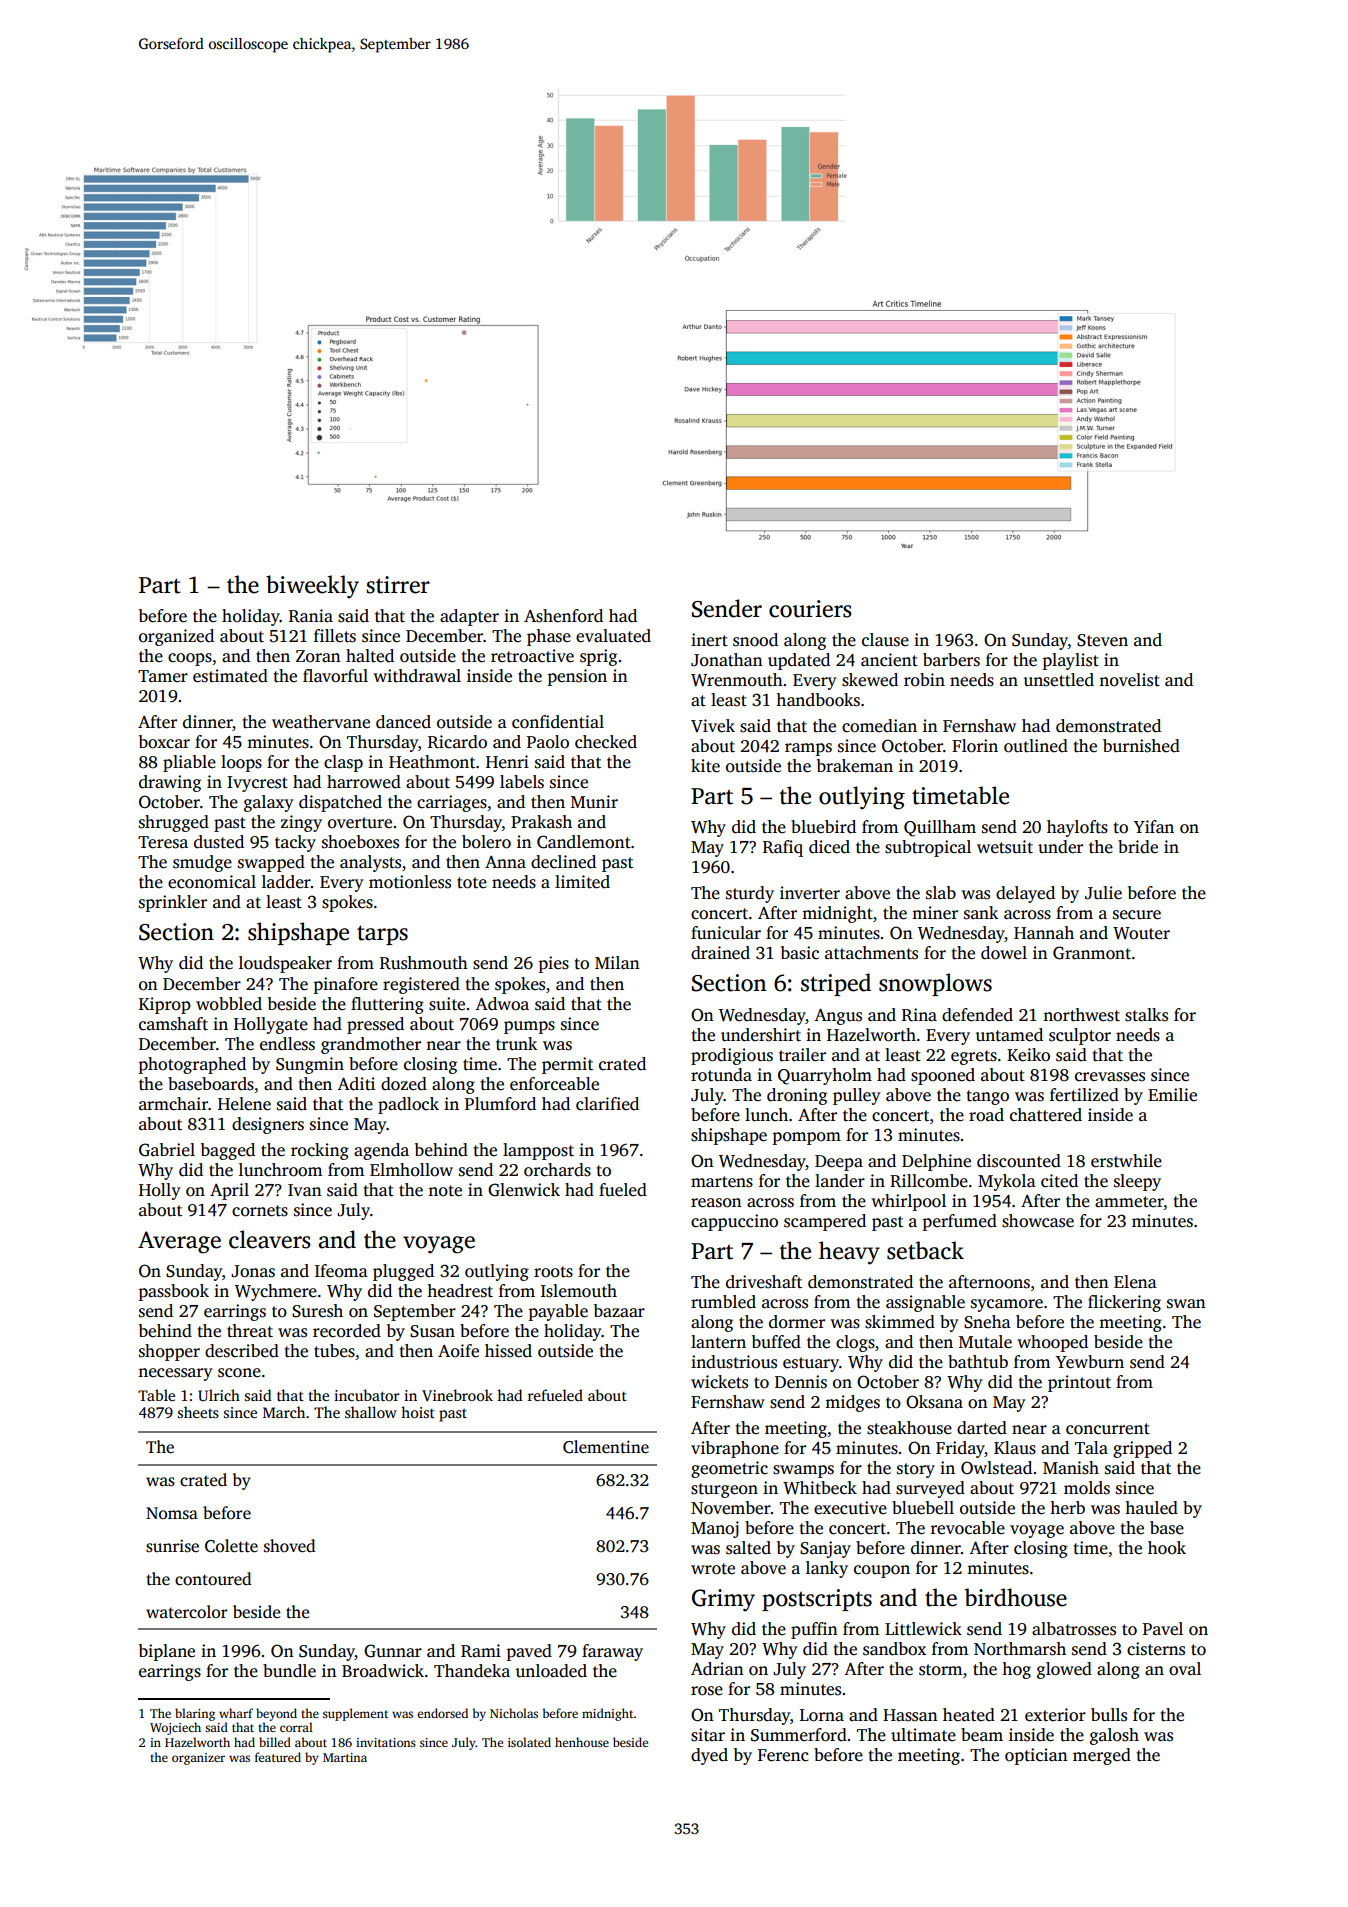  I want to click on darted, so click(982, 1428).
